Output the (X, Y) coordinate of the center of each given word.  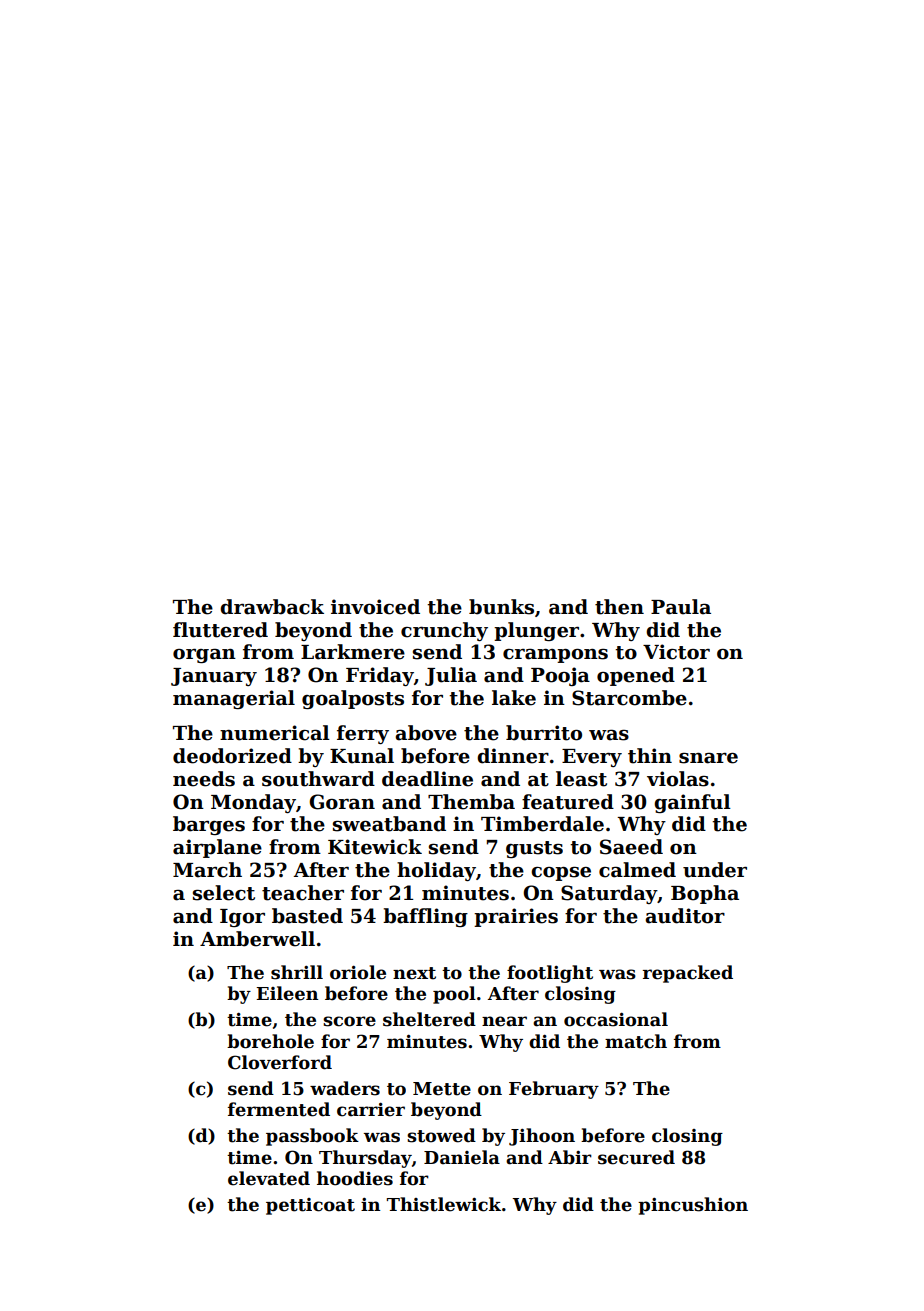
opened (636, 676)
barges (209, 825)
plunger (536, 631)
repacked (688, 974)
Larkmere (353, 652)
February (554, 1090)
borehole (270, 1041)
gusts (534, 849)
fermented (279, 1109)
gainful (692, 803)
